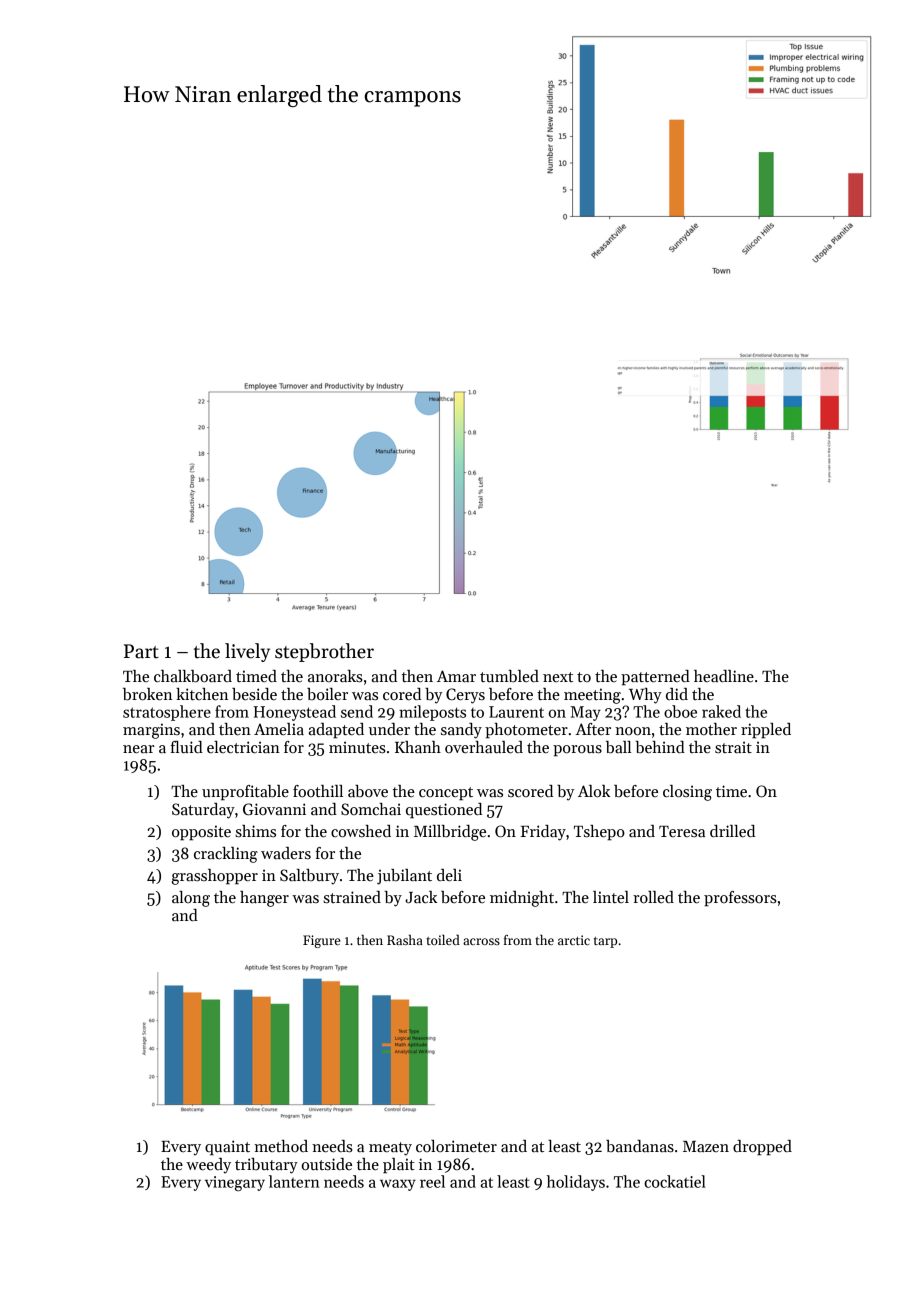  Describe the element at coordinates (405, 939) in the page. I see `Rasha` at that location.
